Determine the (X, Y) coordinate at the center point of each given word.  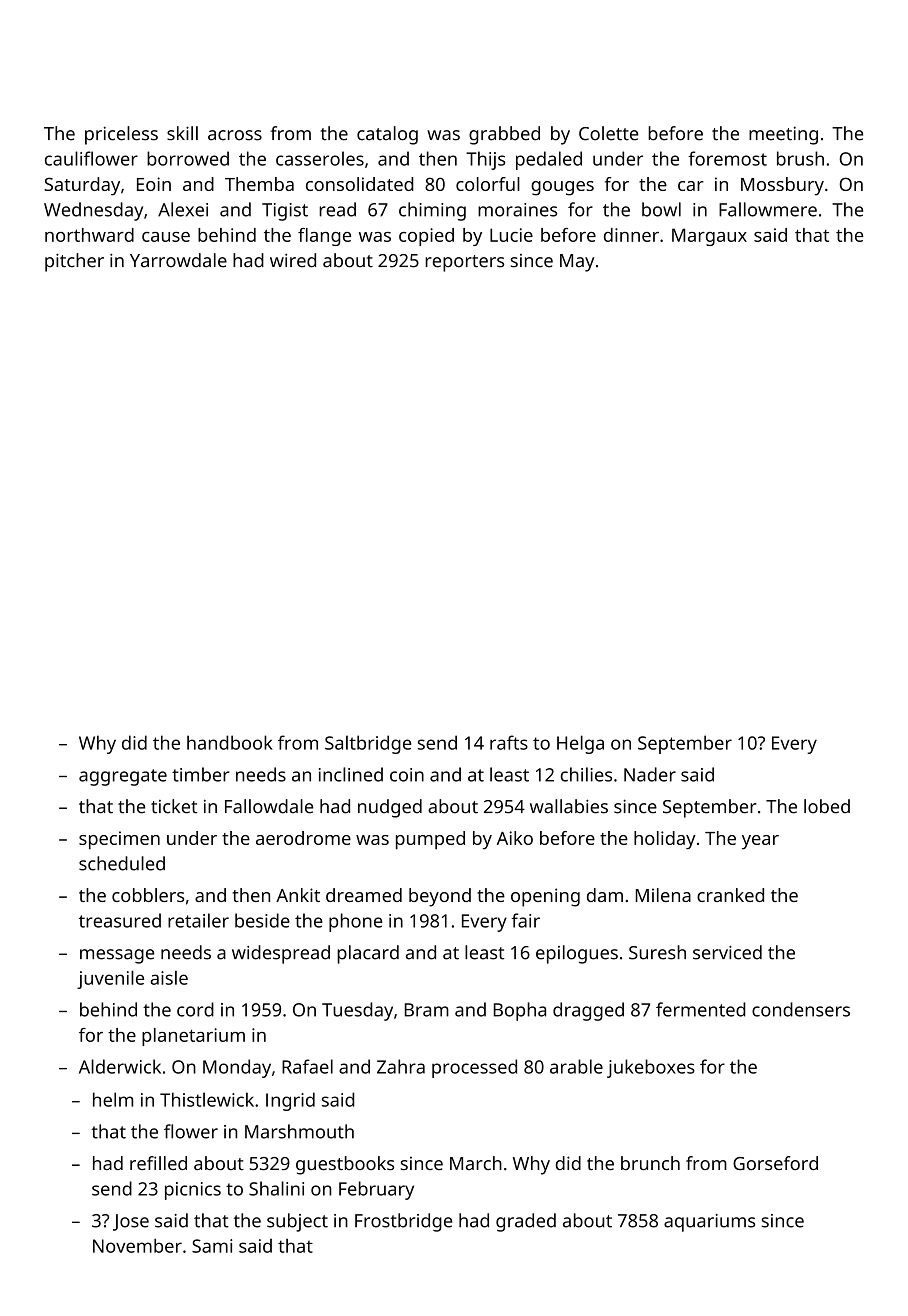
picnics (193, 1191)
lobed (827, 806)
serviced (727, 952)
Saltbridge (368, 744)
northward (89, 235)
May (577, 263)
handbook (230, 742)
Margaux (709, 237)
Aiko (515, 838)
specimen (119, 840)
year (760, 842)
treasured (120, 920)
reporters (464, 263)
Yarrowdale (178, 260)
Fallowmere (768, 209)
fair (526, 920)
